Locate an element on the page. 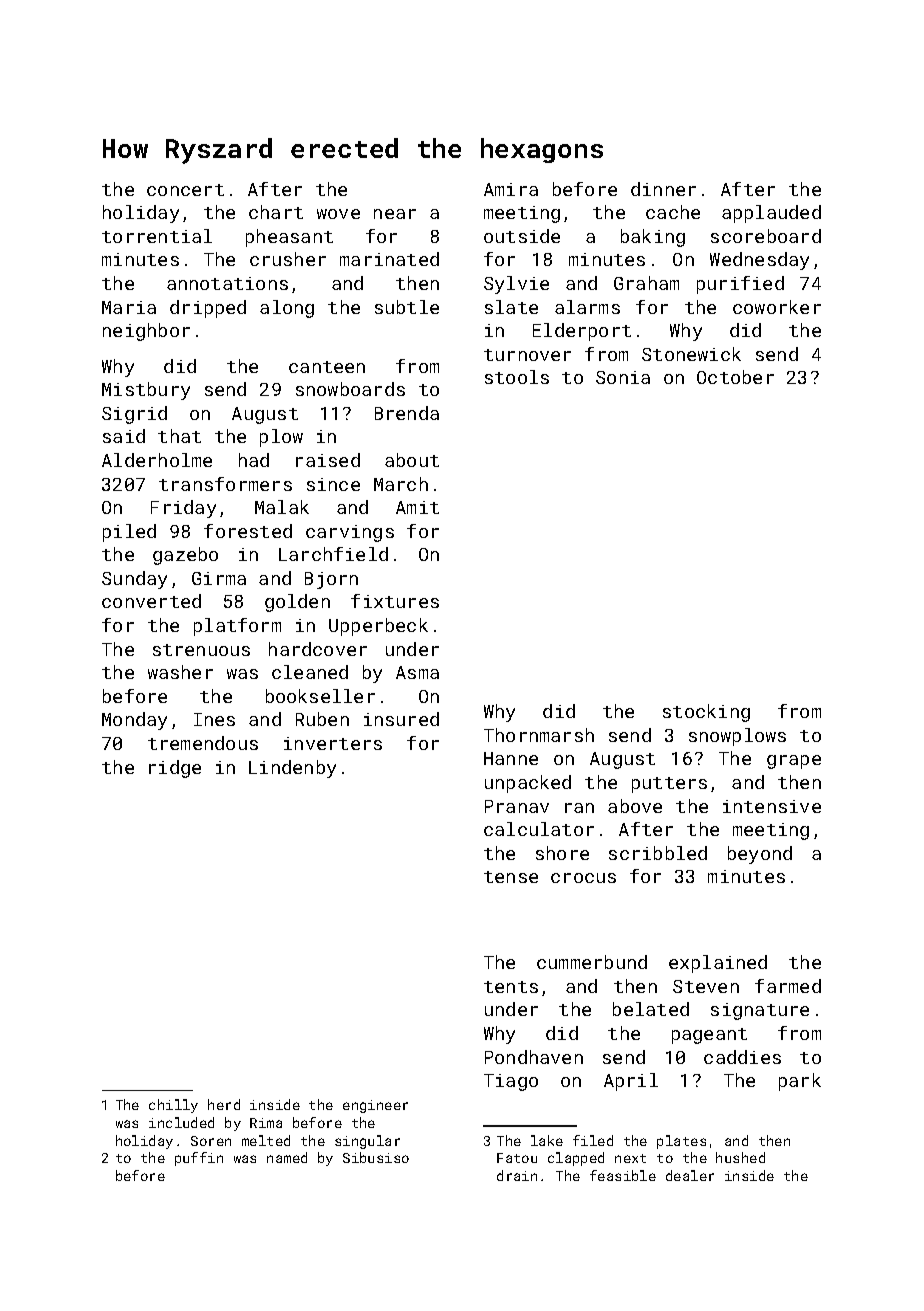  dealer is located at coordinates (690, 1175).
